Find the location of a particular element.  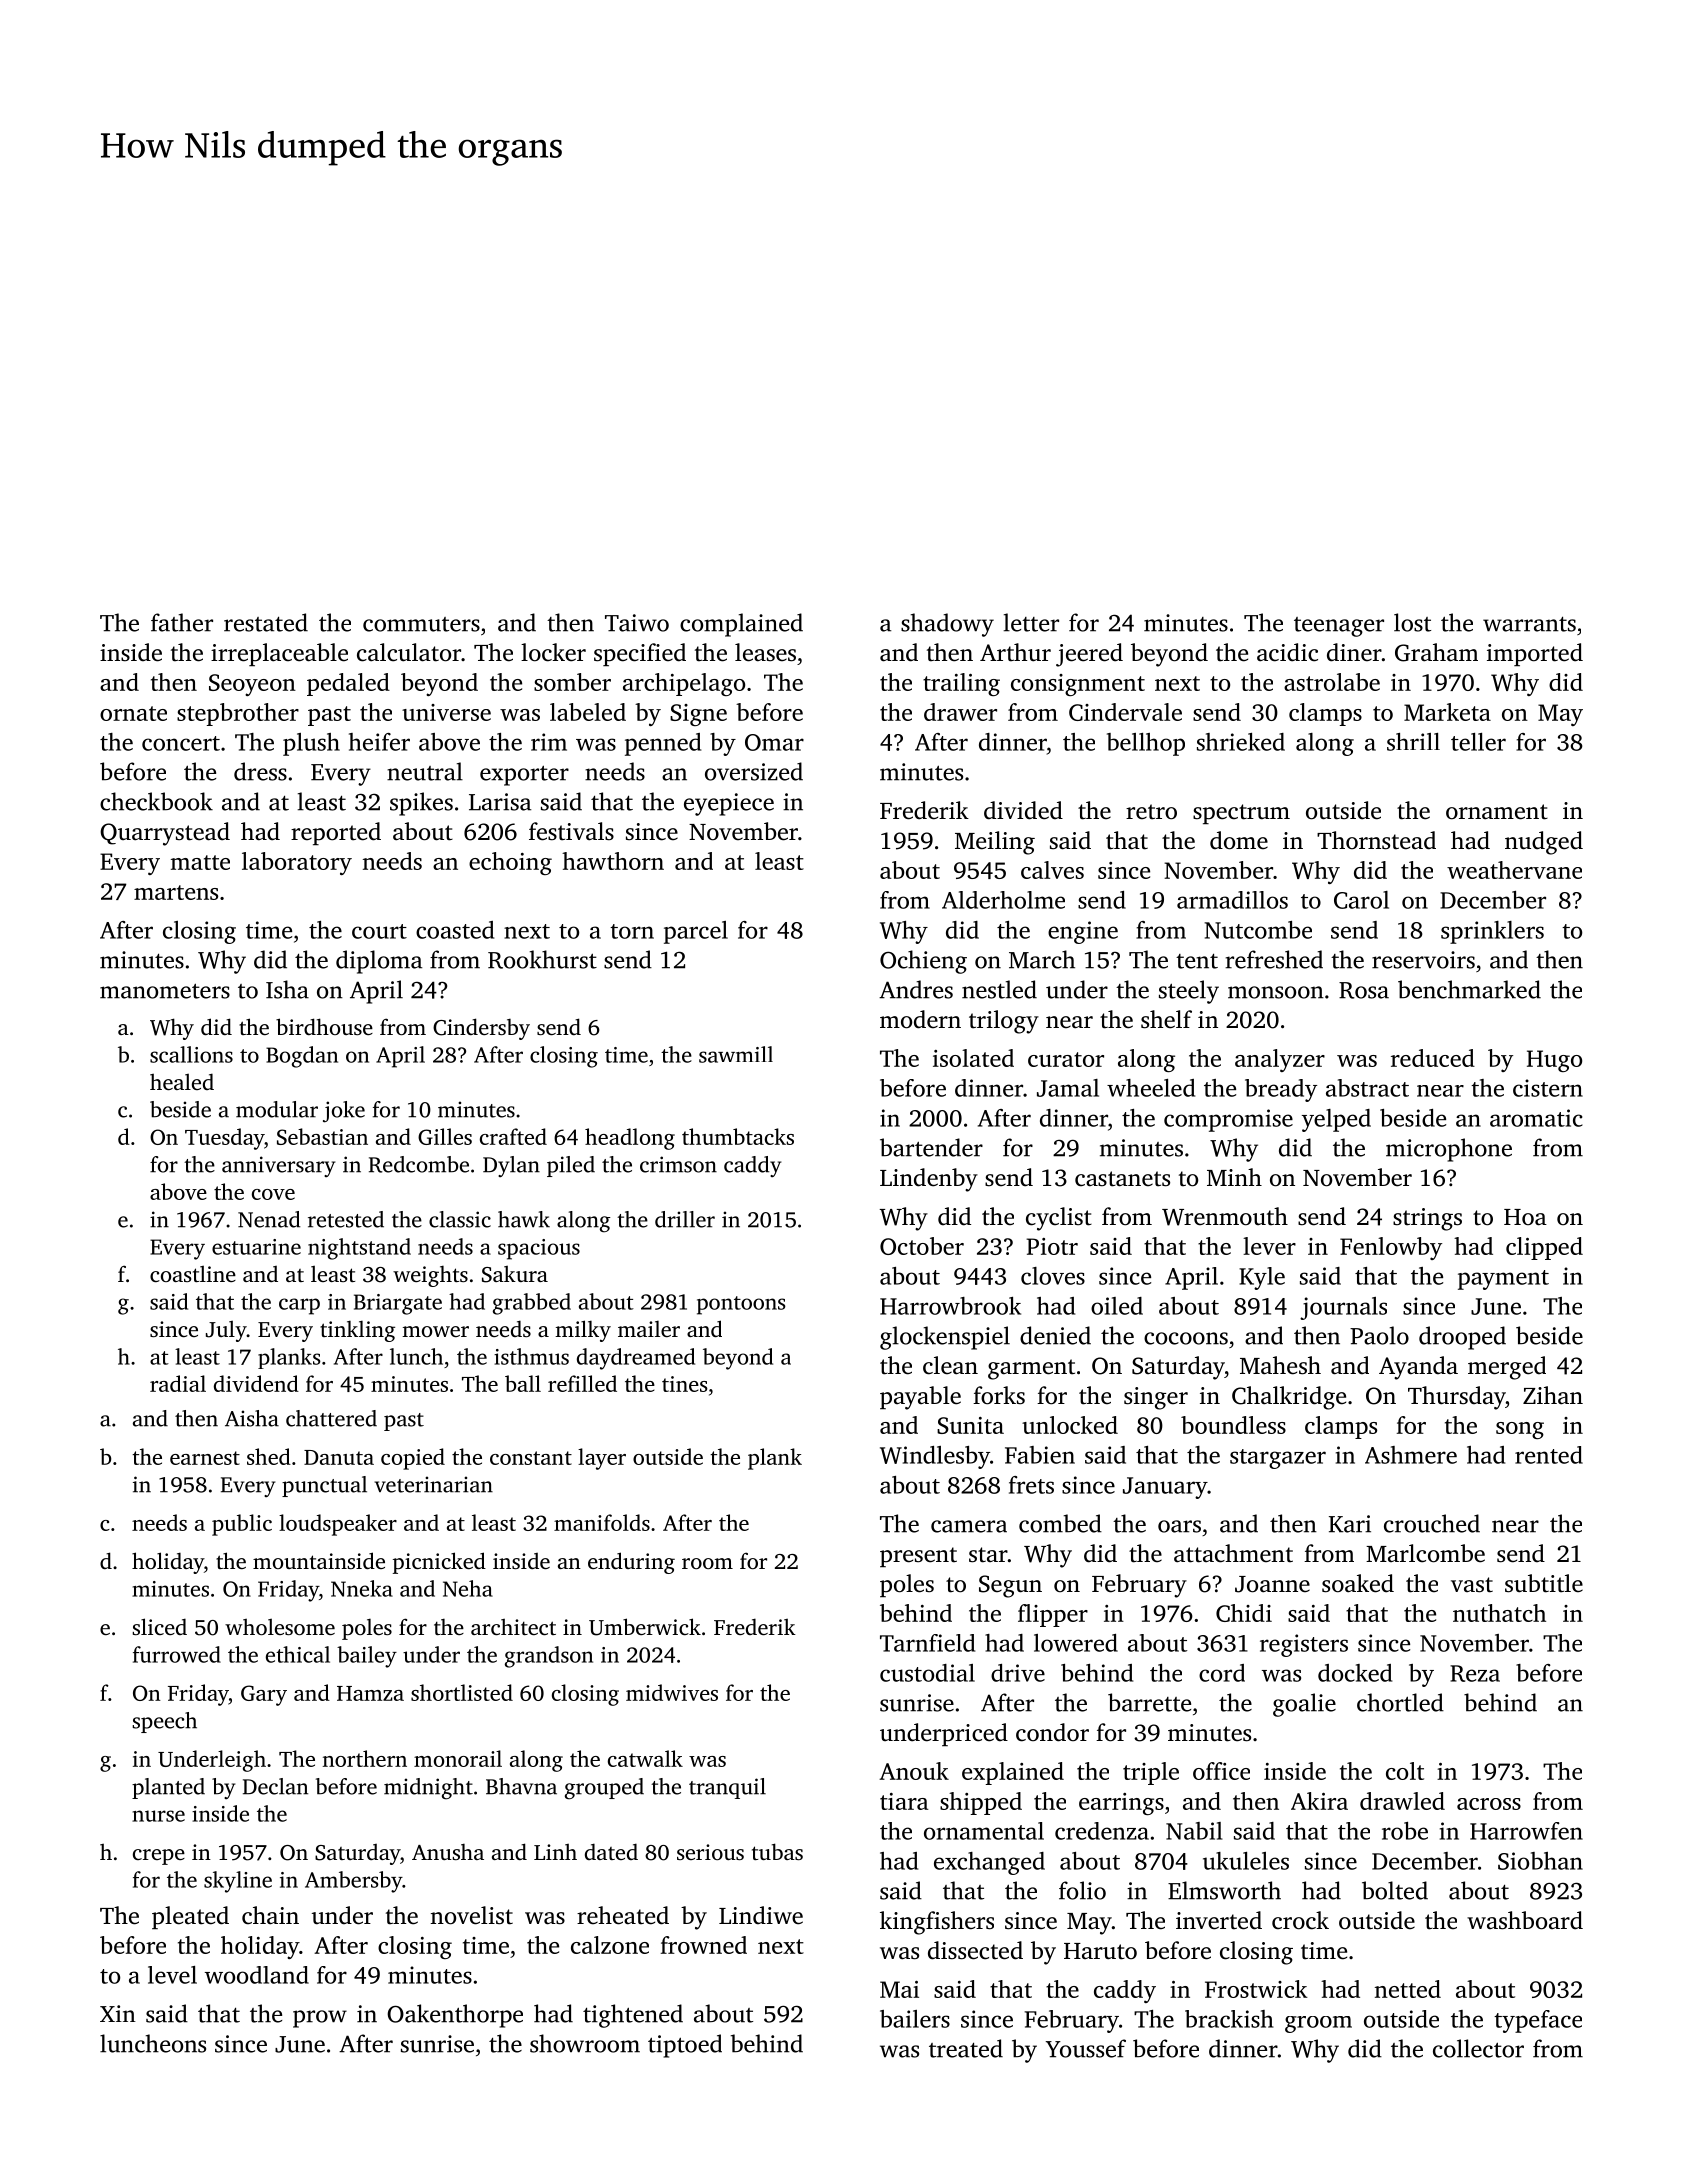

clipped is located at coordinates (1544, 1248).
